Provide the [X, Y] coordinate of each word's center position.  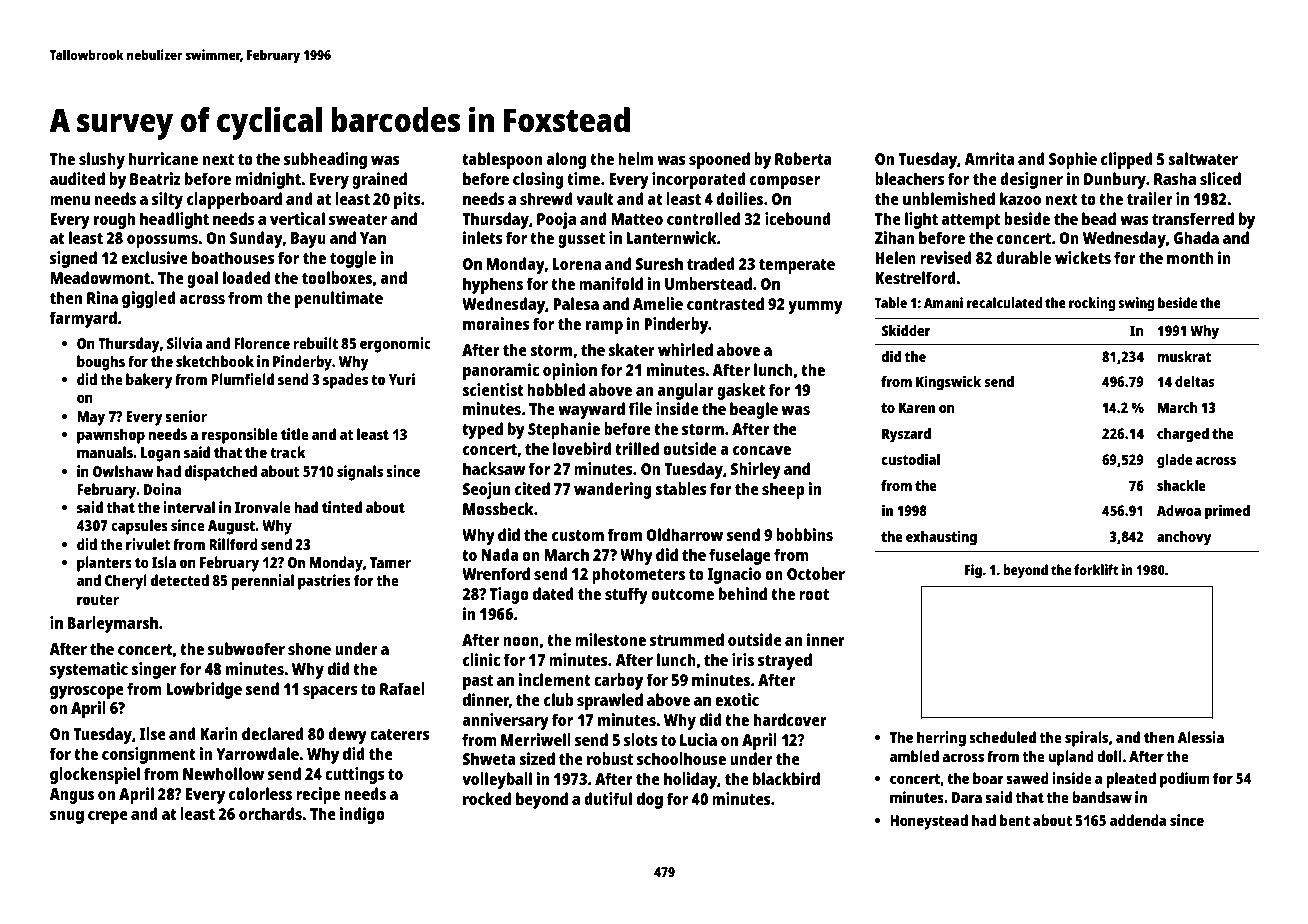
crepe [108, 817]
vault [595, 198]
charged [1183, 435]
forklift [1096, 569]
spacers [330, 692]
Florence [262, 343]
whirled [685, 349]
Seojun [486, 490]
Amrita [989, 158]
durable [1023, 257]
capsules [139, 527]
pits [407, 200]
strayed [785, 661]
